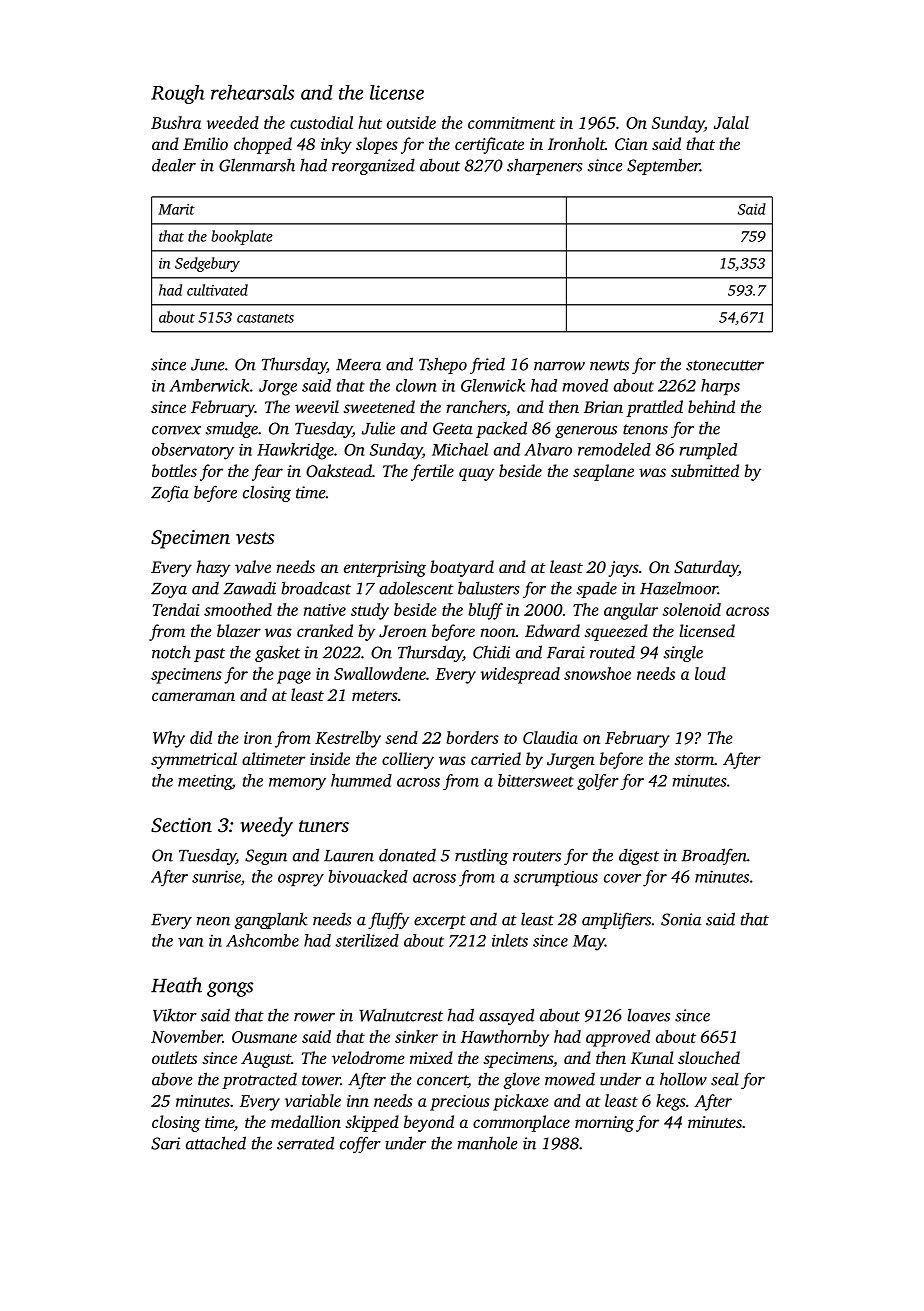 Image resolution: width=924 pixels, height=1311 pixels. What do you see at coordinates (252, 92) in the screenshot?
I see `rehearsals` at bounding box center [252, 92].
